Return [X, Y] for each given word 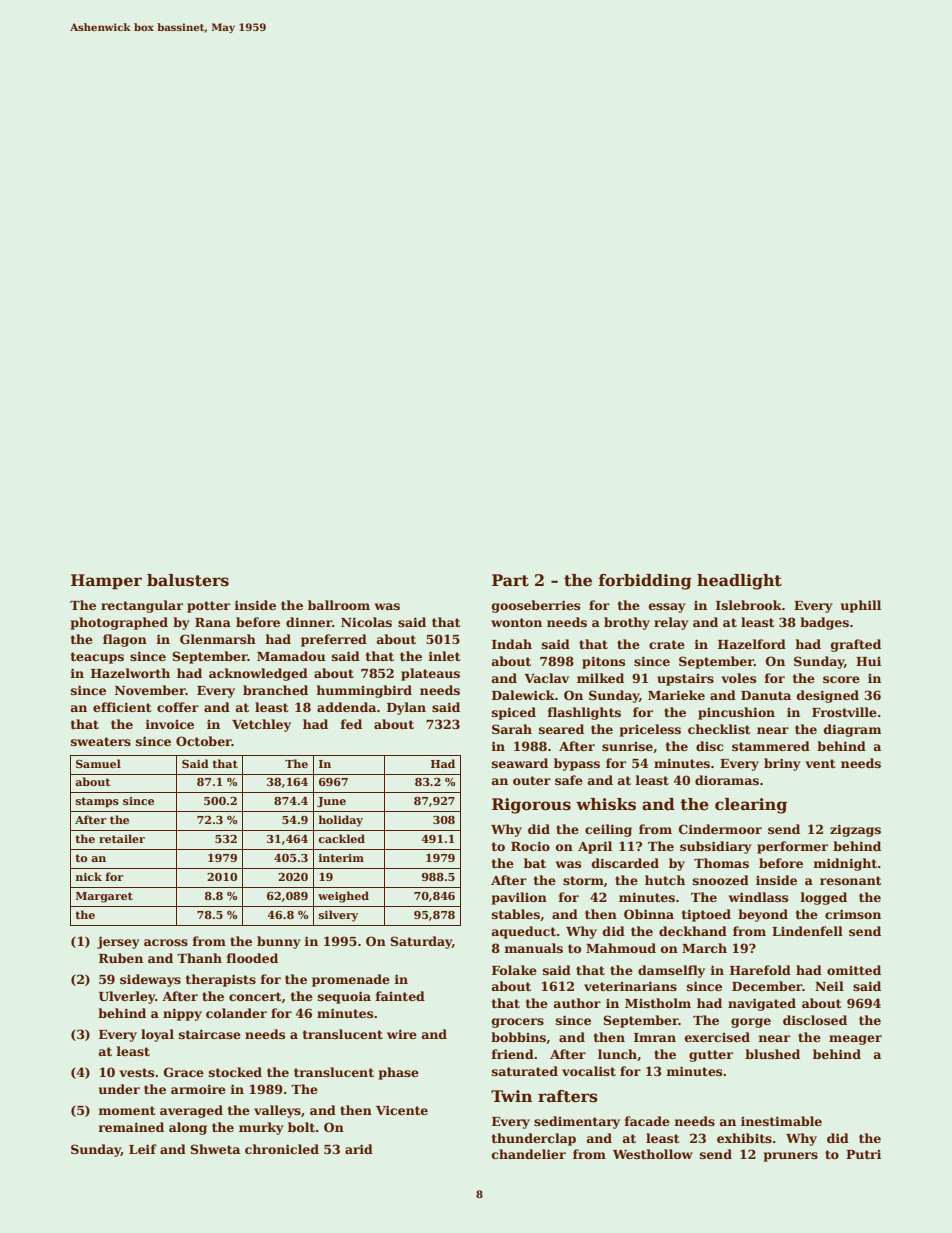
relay [671, 623]
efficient [122, 707]
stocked [235, 1072]
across [166, 942]
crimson [853, 914]
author [577, 1003]
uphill [861, 606]
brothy [627, 623]
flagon [125, 640]
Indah [512, 644]
